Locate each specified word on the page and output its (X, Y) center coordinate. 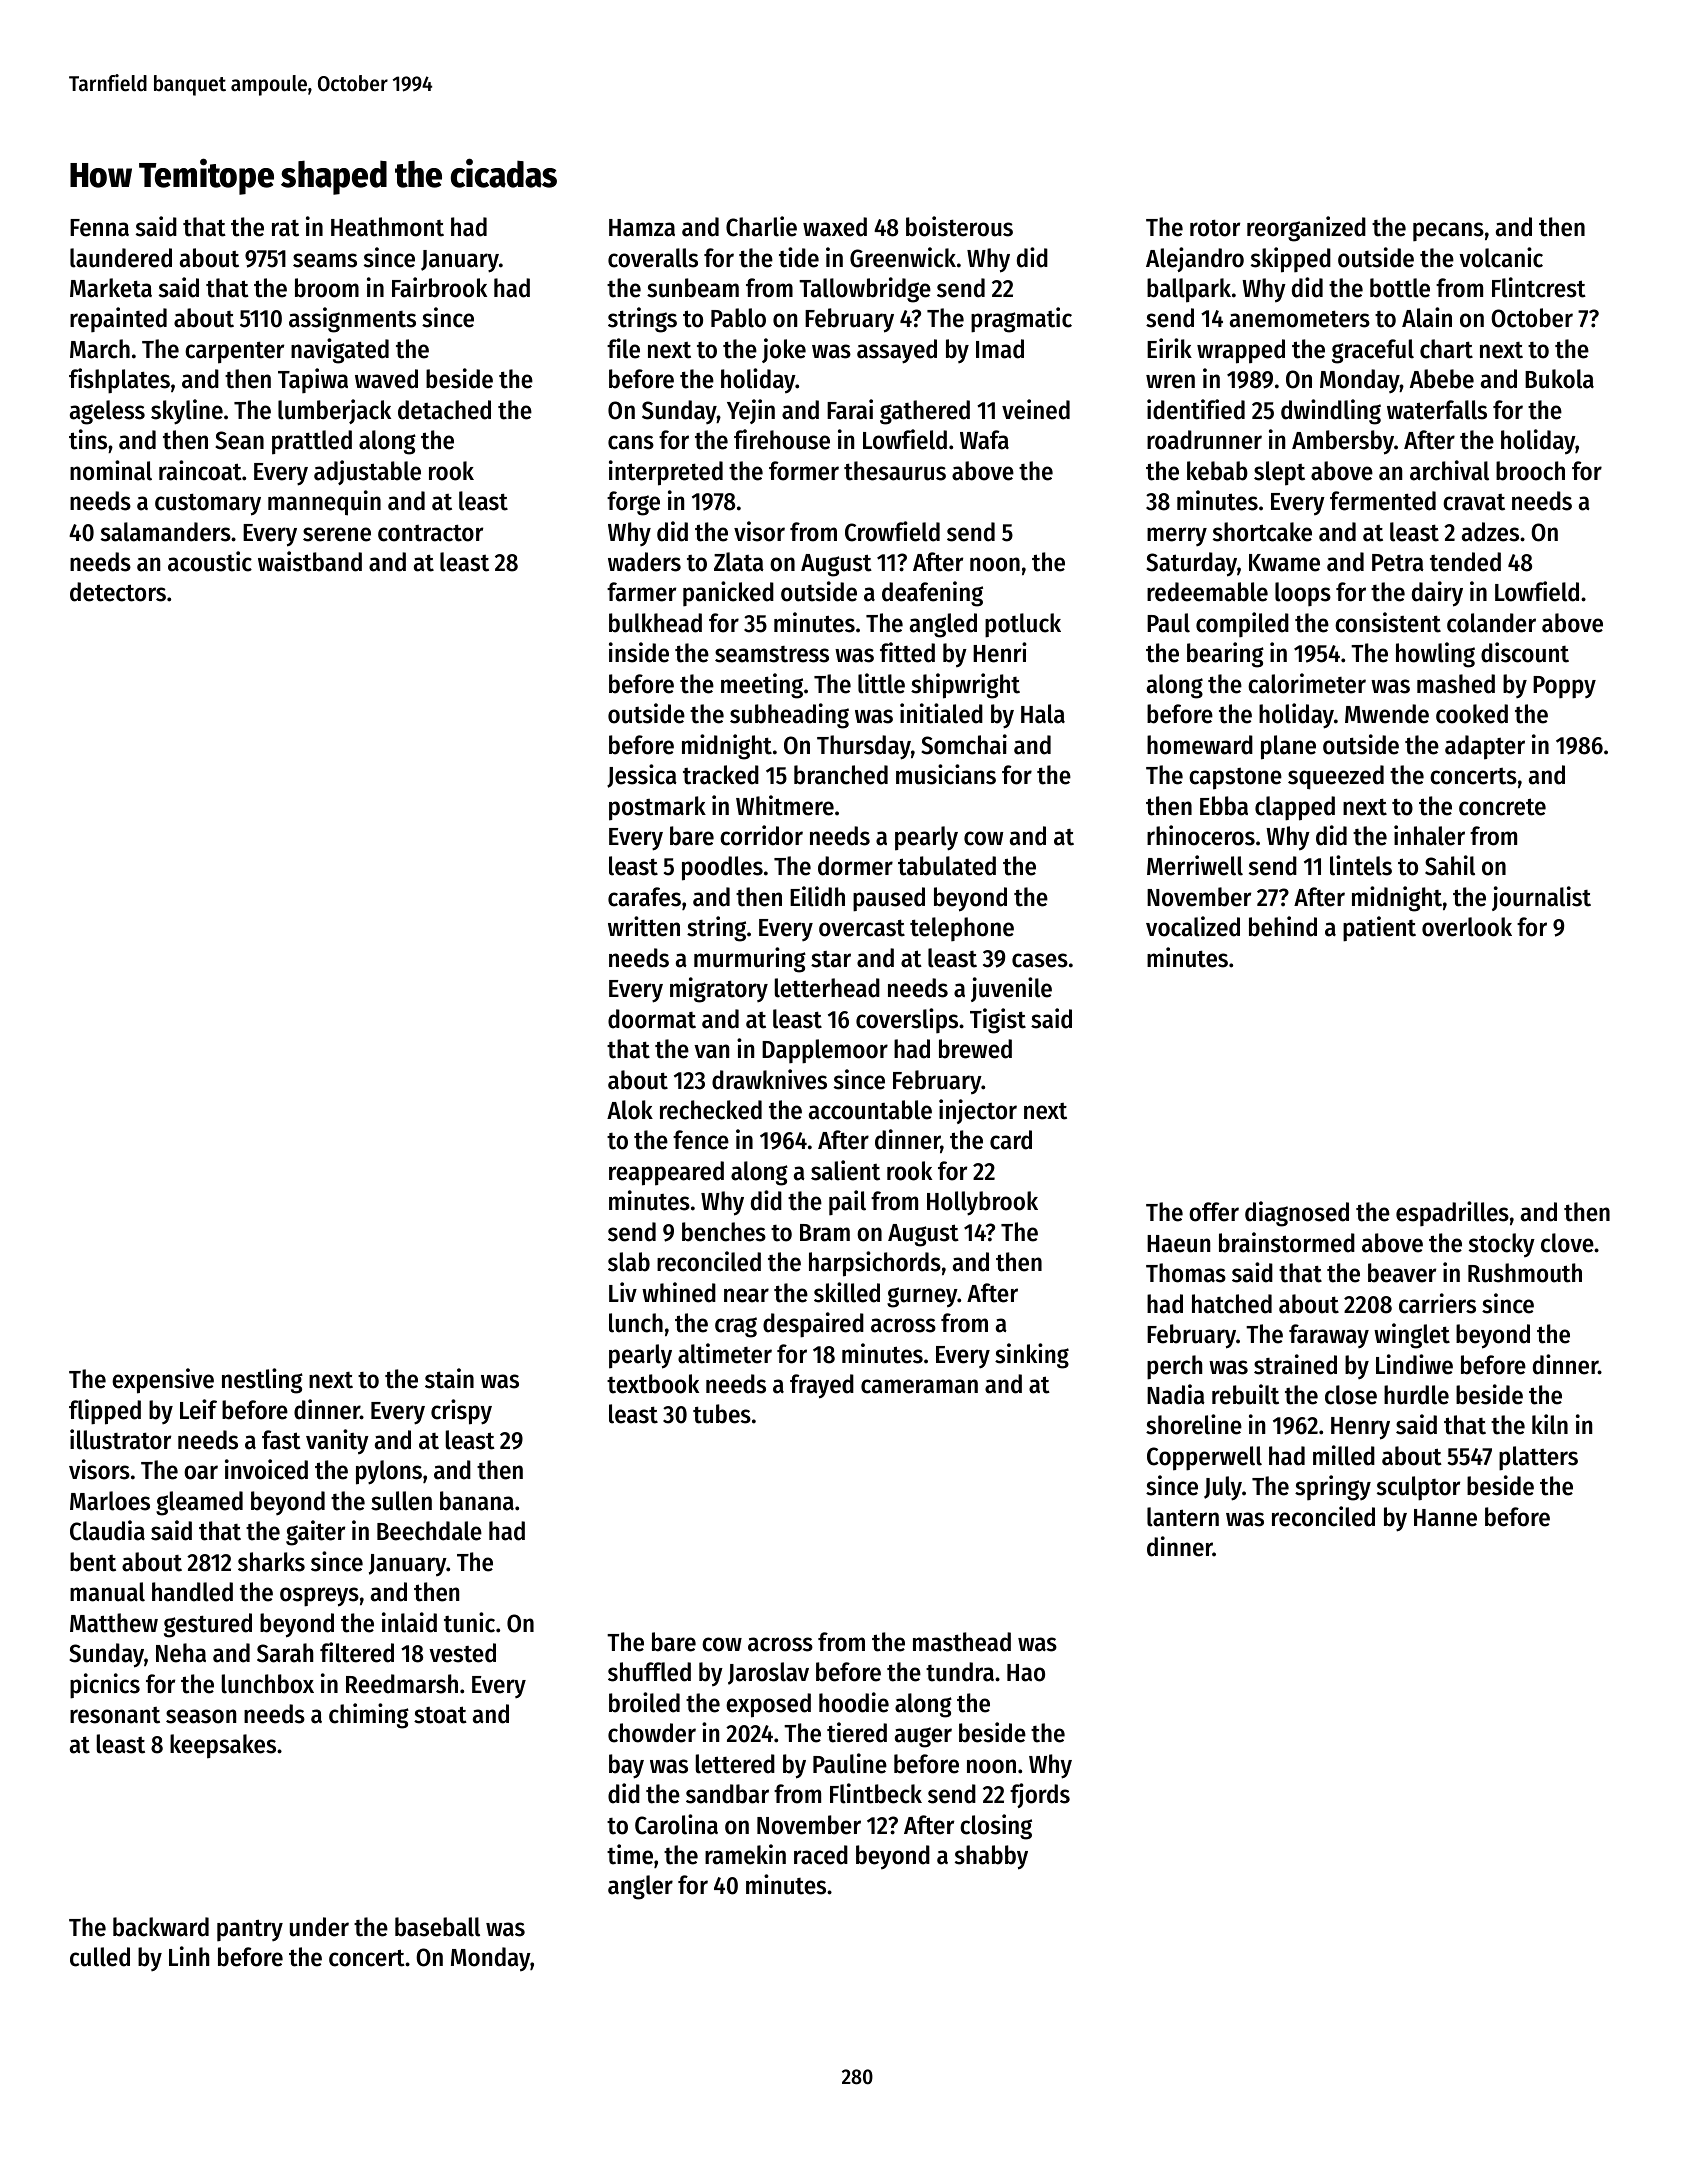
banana (477, 1501)
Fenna (99, 228)
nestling (262, 1381)
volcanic (1501, 257)
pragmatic (1021, 320)
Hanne (1445, 1518)
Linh (189, 1956)
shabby (991, 1857)
